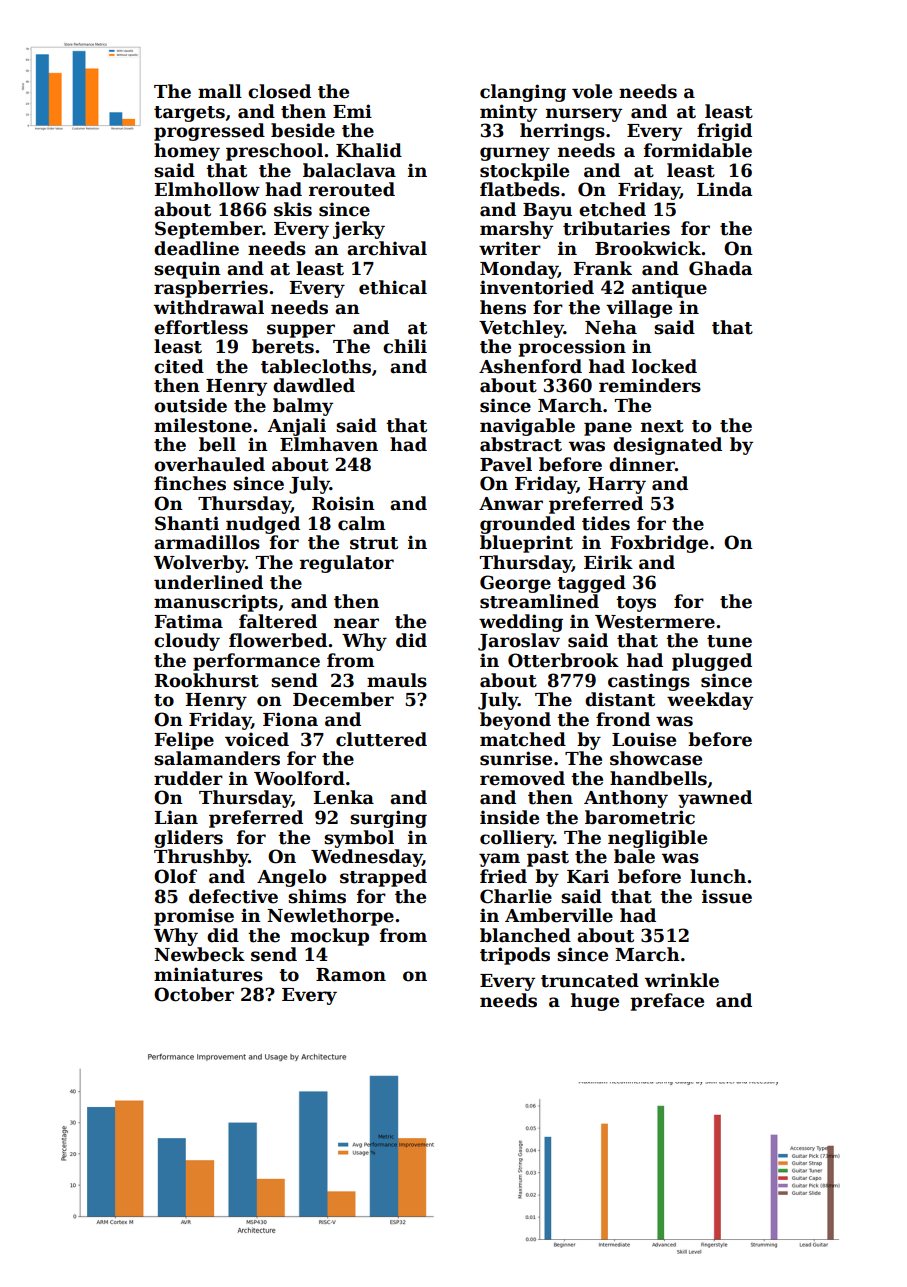 The height and width of the document is (1287, 907). I want to click on skis, so click(293, 209).
